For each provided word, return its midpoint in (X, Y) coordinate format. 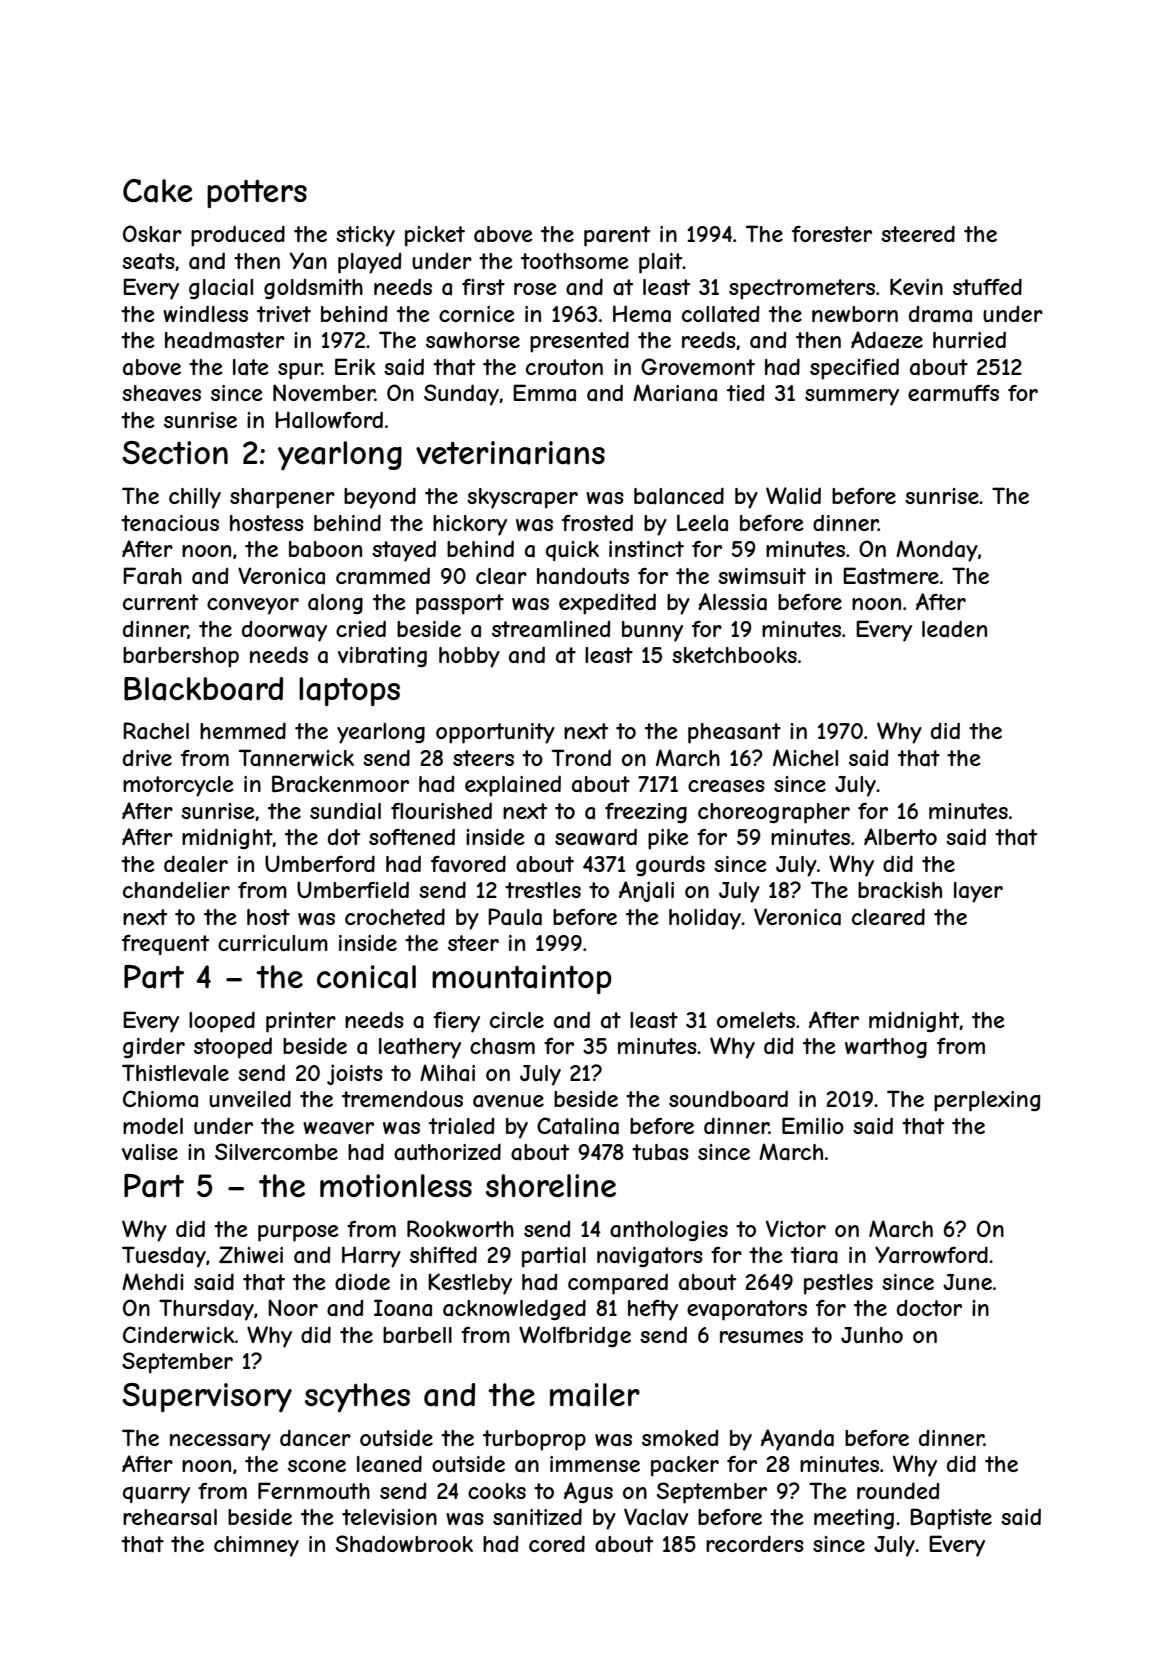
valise (150, 1152)
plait (661, 263)
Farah (152, 576)
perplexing (987, 1101)
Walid (793, 496)
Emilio (813, 1125)
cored (557, 1543)
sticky (365, 236)
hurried (969, 339)
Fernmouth (314, 1490)
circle (517, 1020)
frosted (597, 522)
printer (301, 1022)
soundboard (728, 1099)
